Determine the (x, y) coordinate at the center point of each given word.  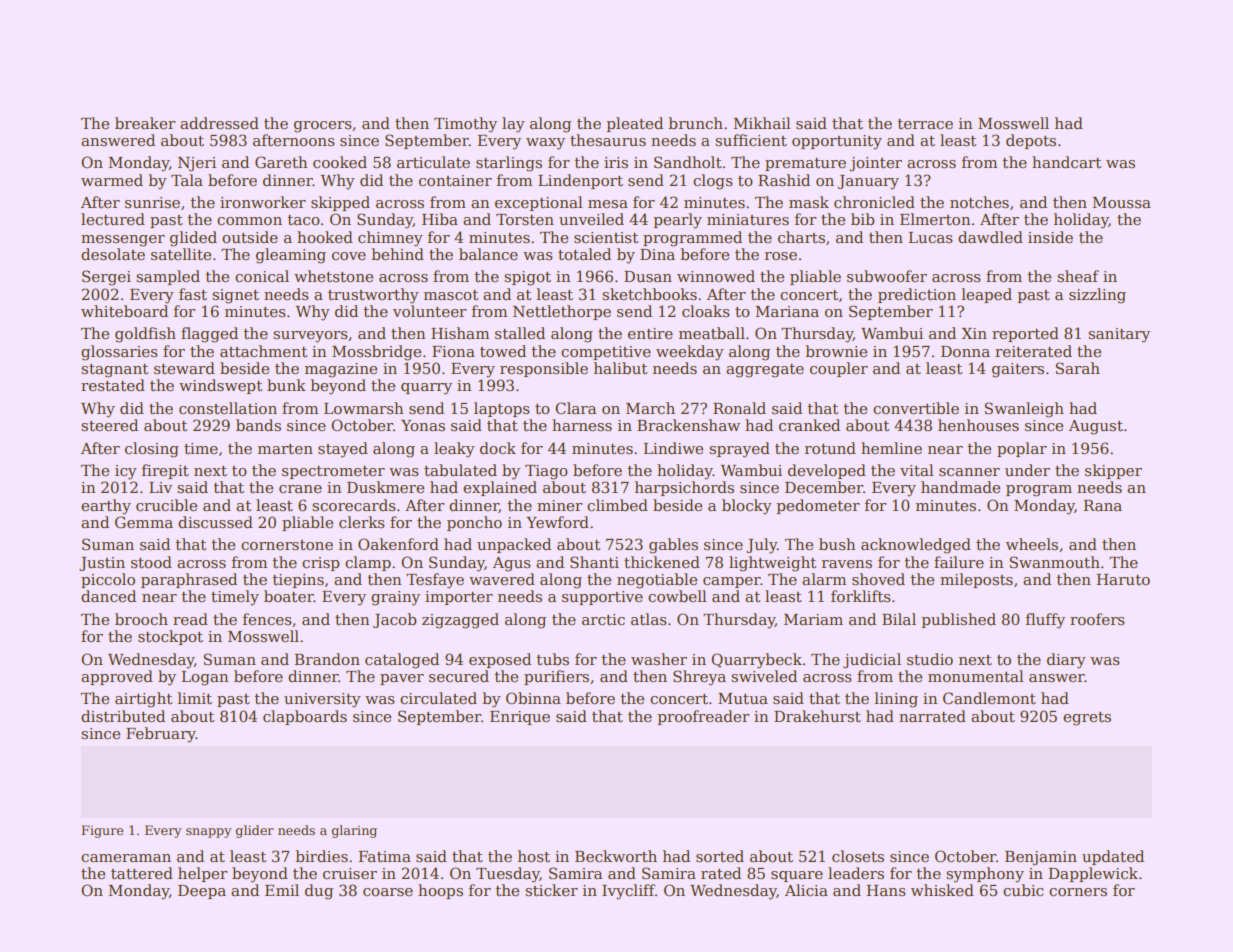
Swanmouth (1055, 562)
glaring (354, 831)
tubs (552, 659)
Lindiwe (673, 448)
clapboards (305, 717)
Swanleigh (1024, 410)
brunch (695, 123)
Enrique (520, 718)
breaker (145, 123)
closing (152, 450)
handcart (1066, 162)
